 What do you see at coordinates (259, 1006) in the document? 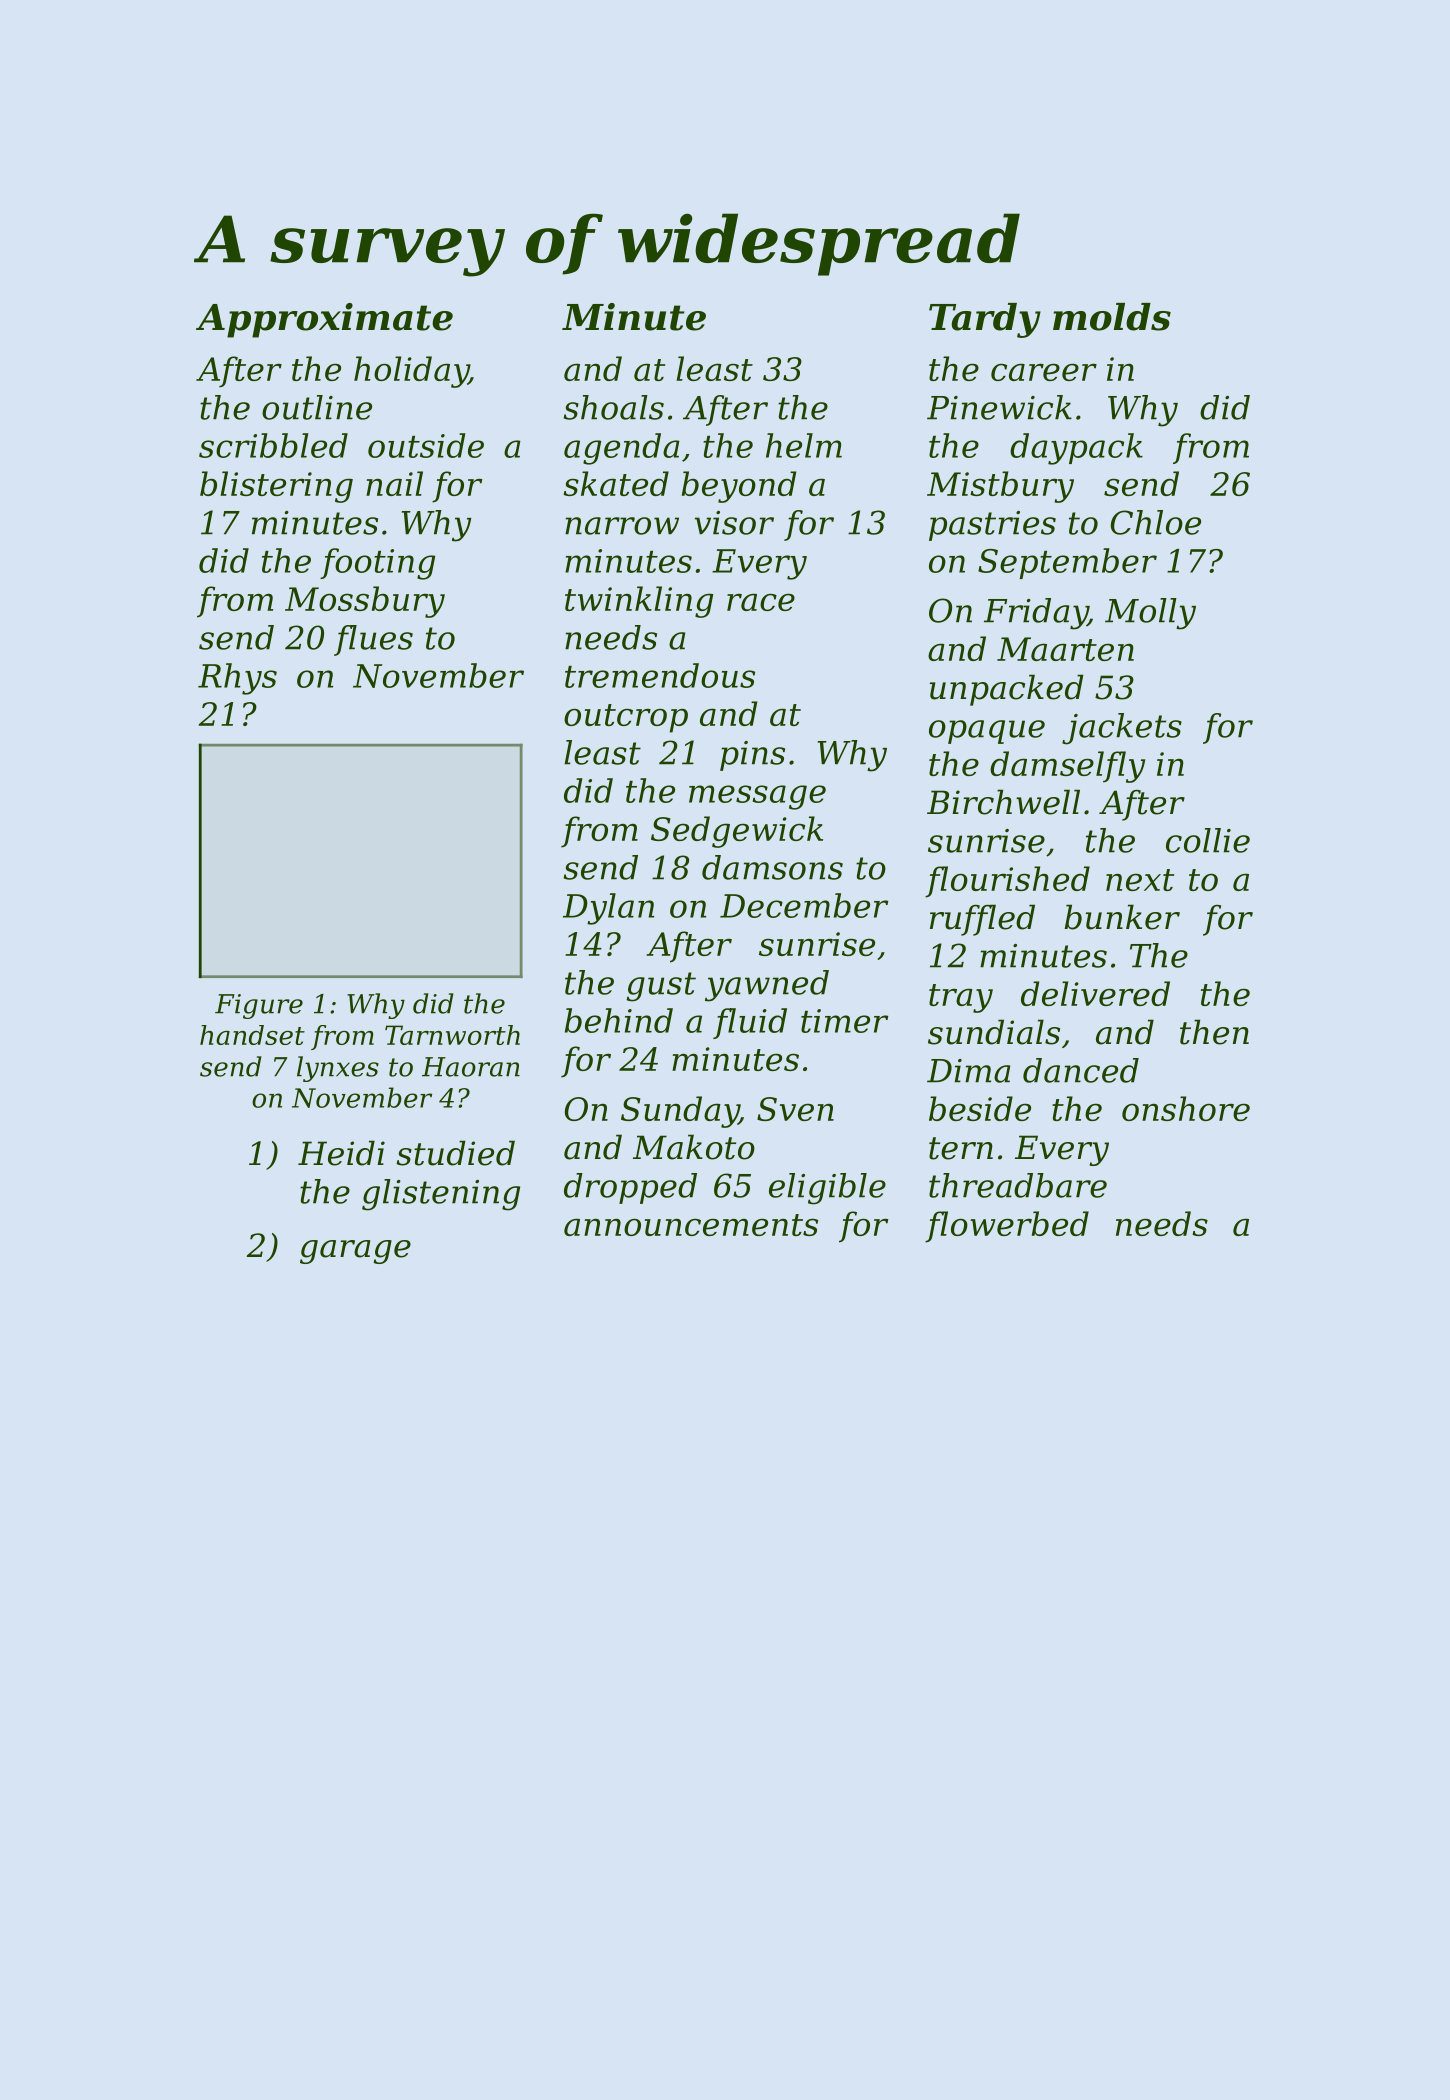
I see `Figure` at bounding box center [259, 1006].
